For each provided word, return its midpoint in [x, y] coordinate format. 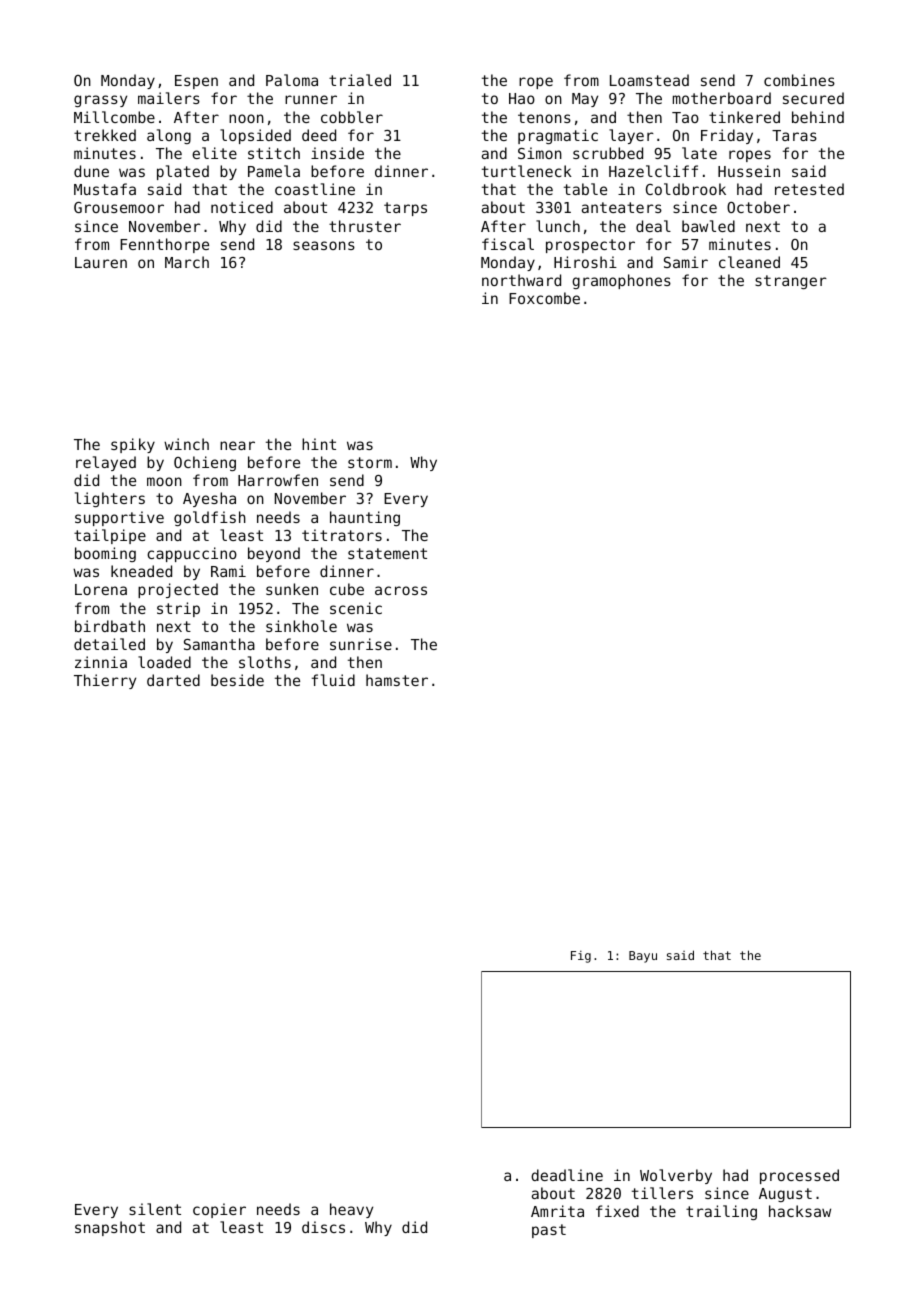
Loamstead [649, 80]
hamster [397, 680]
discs [323, 1227]
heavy [351, 1210]
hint [319, 444]
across [401, 590]
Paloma [292, 80]
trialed [360, 80]
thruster [365, 226]
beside [237, 680]
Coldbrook [686, 189]
